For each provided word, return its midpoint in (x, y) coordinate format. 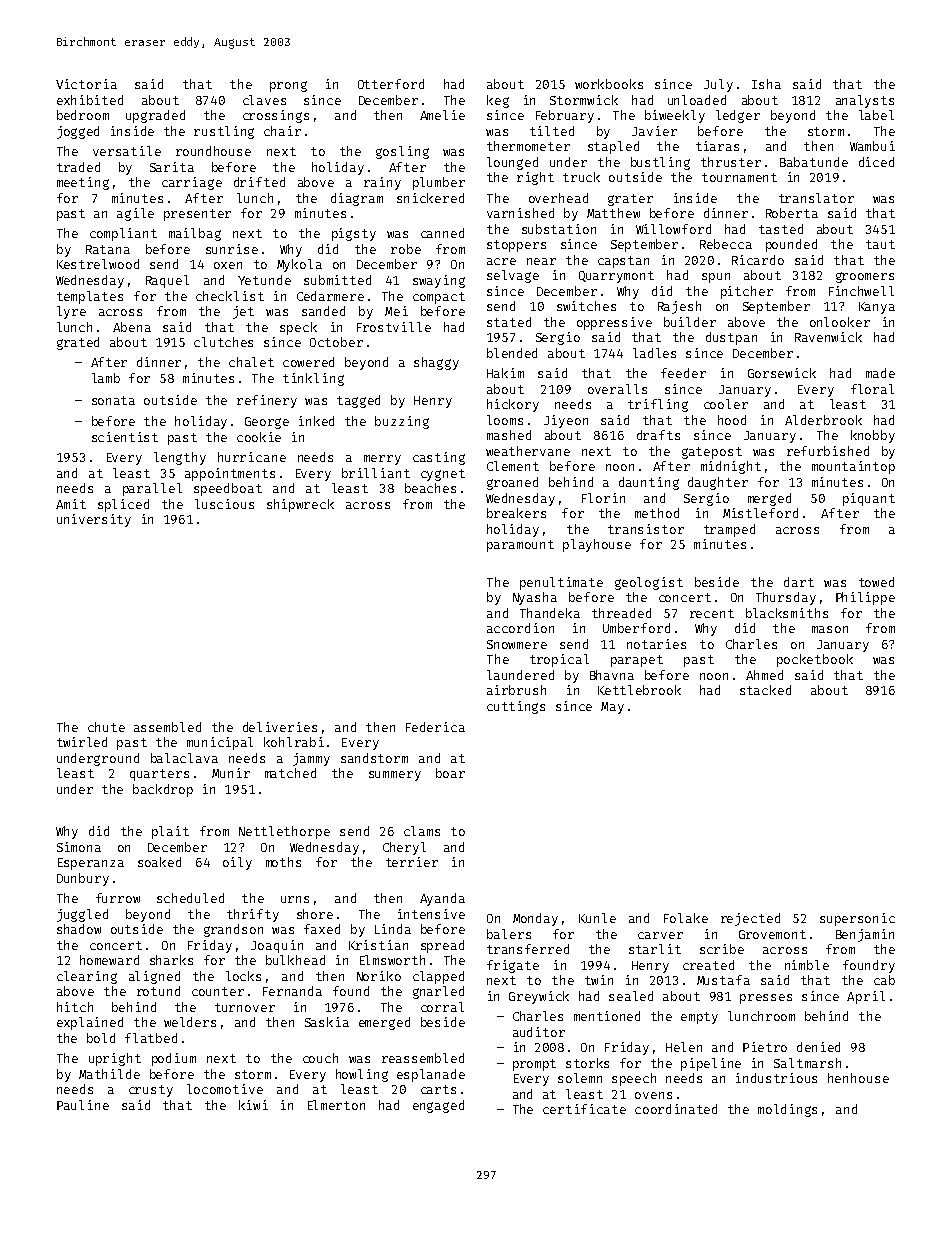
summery (395, 776)
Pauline (83, 1105)
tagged (358, 401)
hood (732, 420)
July (718, 85)
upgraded (155, 116)
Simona (79, 847)
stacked (765, 690)
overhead (558, 198)
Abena (132, 327)
